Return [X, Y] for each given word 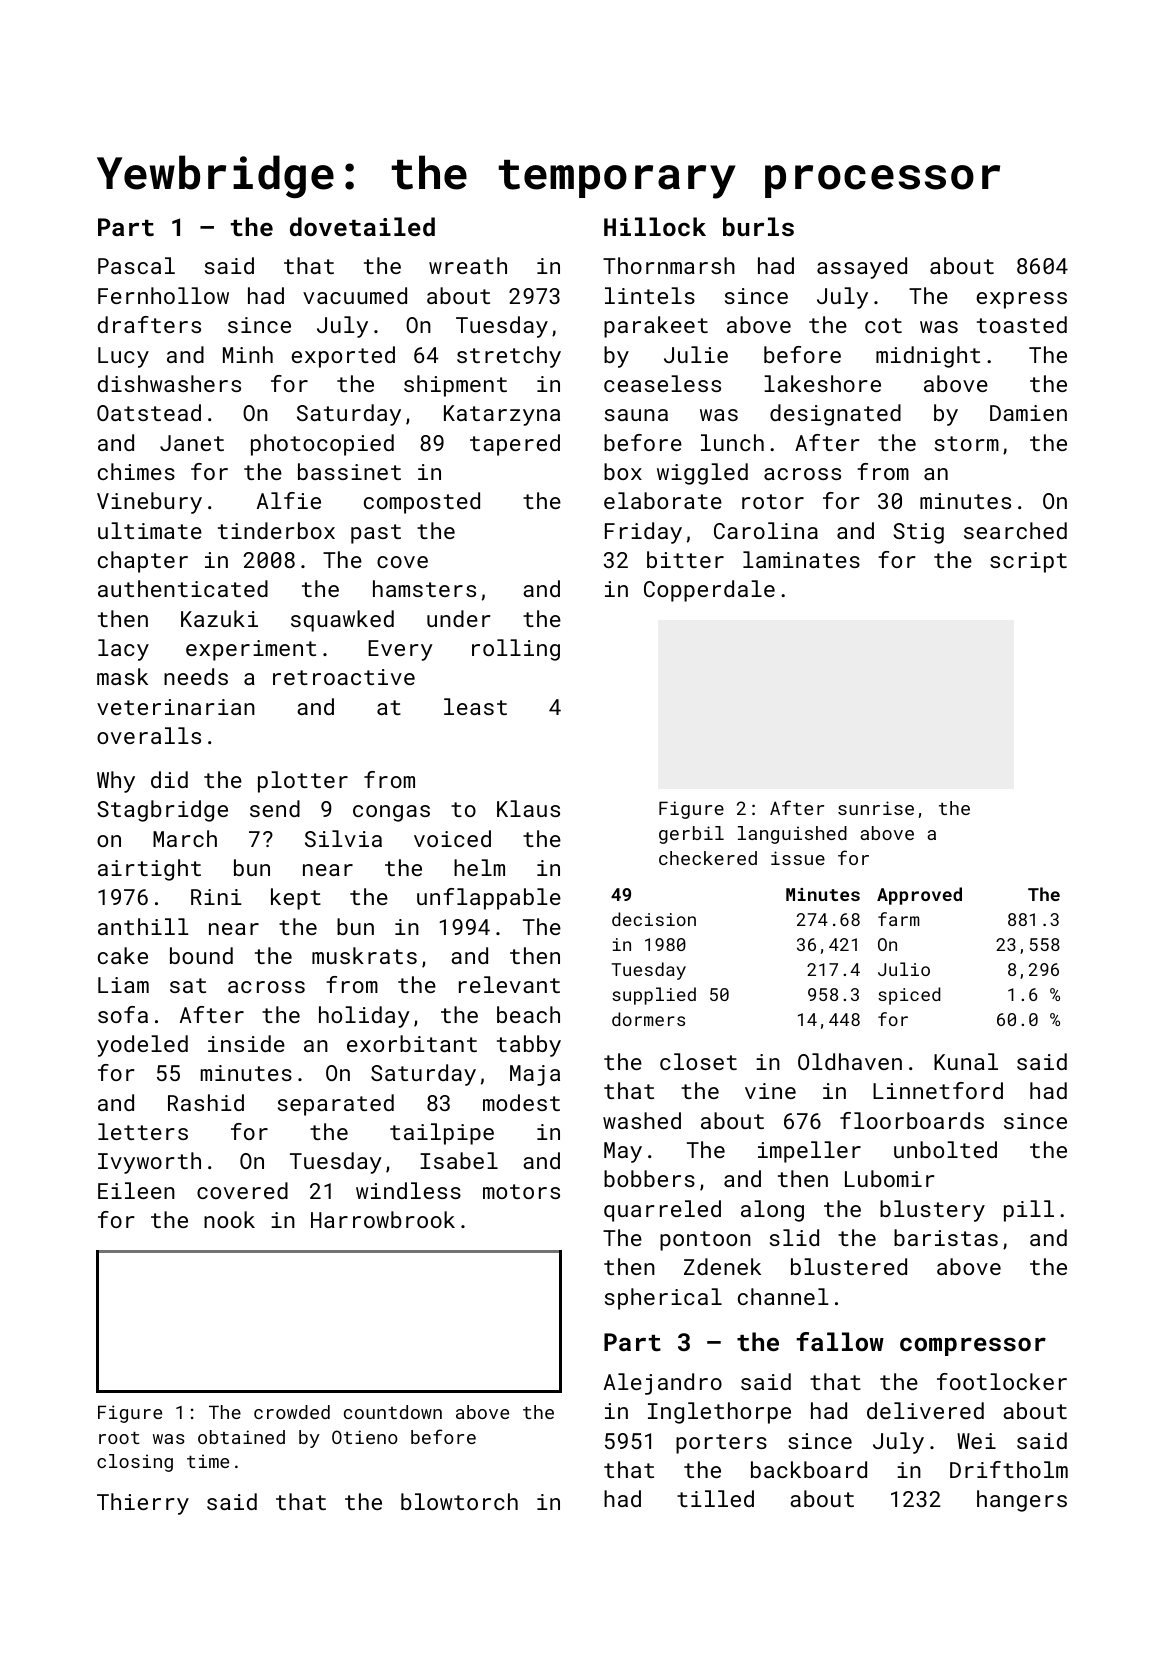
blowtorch [459, 1501]
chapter [143, 562]
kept [296, 899]
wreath [468, 265]
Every [400, 650]
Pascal [136, 265]
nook [229, 1219]
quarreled [662, 1211]
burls [758, 226]
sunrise [876, 808]
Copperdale [709, 591]
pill [1029, 1211]
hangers [1022, 1501]
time [208, 1461]
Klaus [528, 808]
